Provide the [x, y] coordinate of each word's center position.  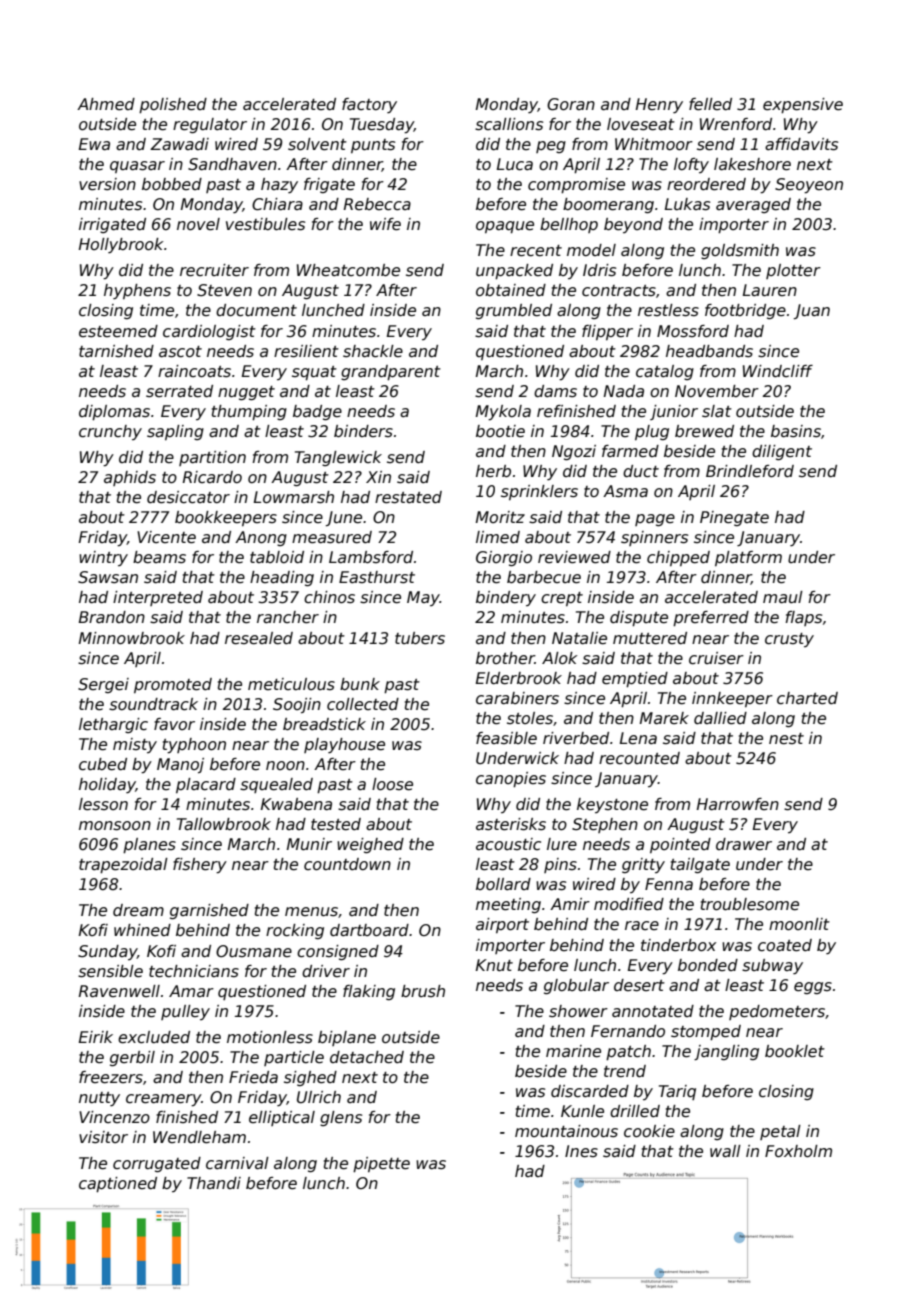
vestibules [265, 224]
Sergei [103, 685]
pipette [381, 1164]
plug [652, 432]
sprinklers [539, 492]
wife [385, 224]
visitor [103, 1137]
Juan [812, 311]
